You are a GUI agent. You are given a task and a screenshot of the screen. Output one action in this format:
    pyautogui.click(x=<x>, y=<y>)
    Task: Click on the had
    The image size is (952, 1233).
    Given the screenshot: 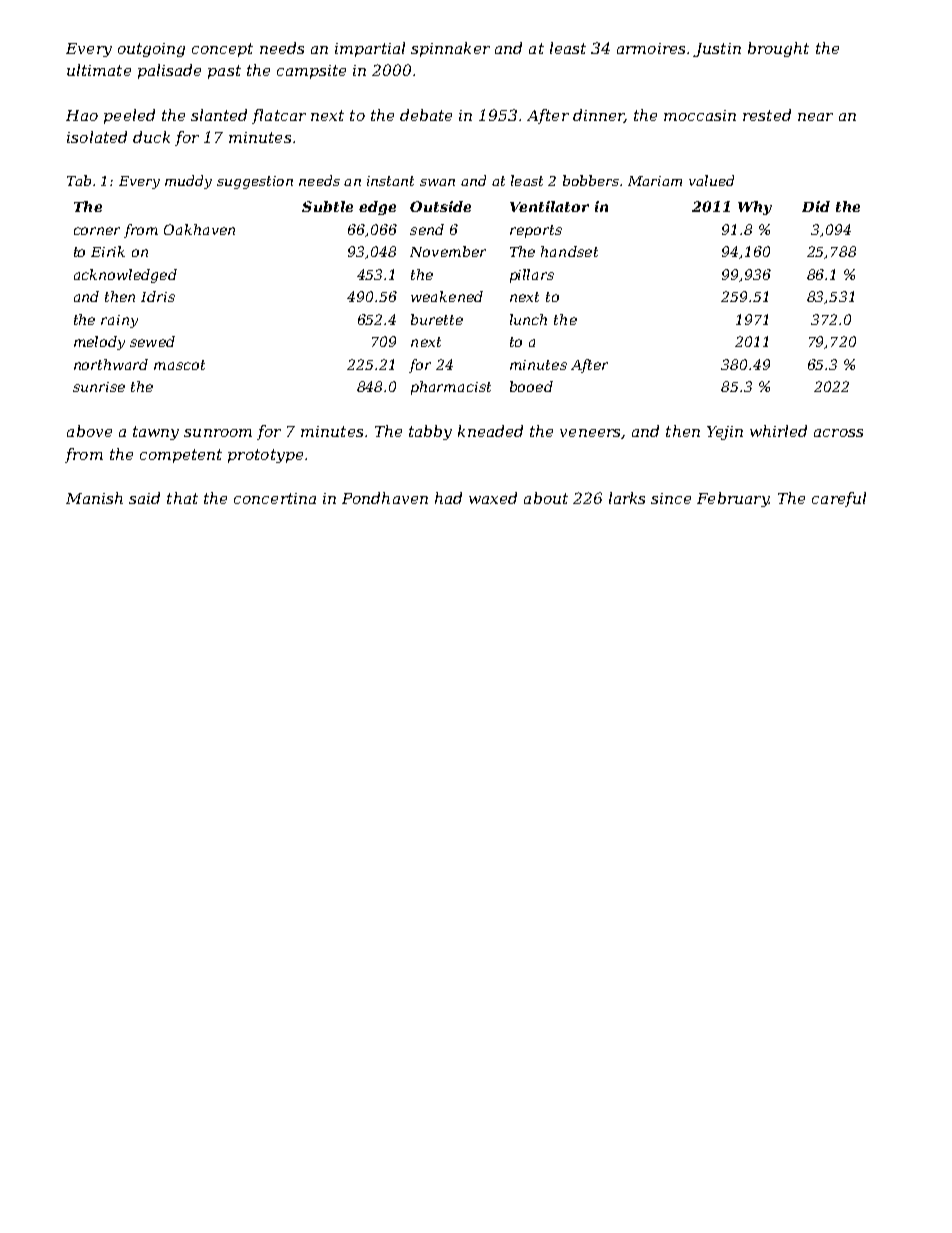 What is the action you would take?
    pyautogui.click(x=448, y=498)
